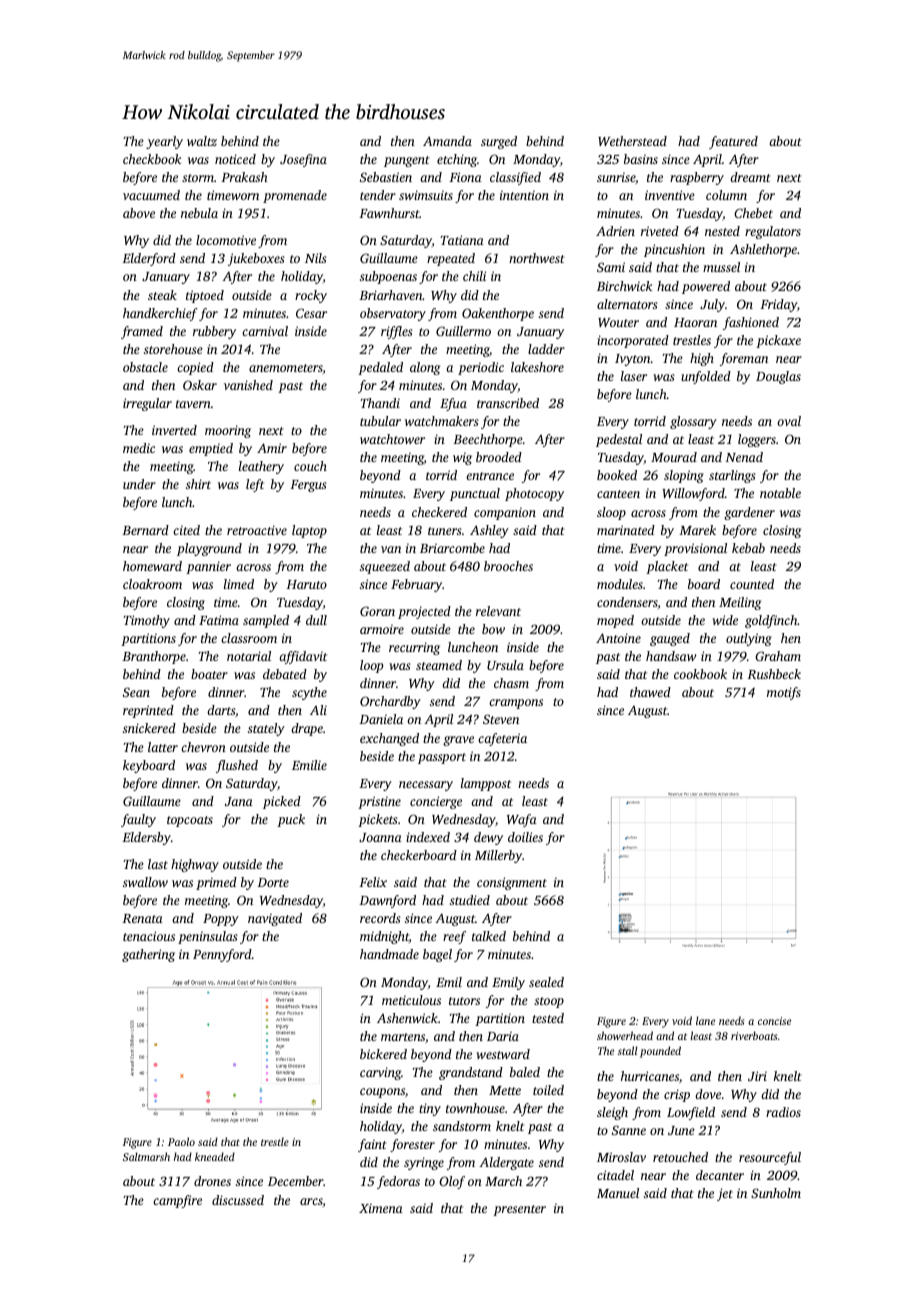 This screenshot has width=924, height=1308. Describe the element at coordinates (757, 1076) in the screenshot. I see `Jiri` at that location.
